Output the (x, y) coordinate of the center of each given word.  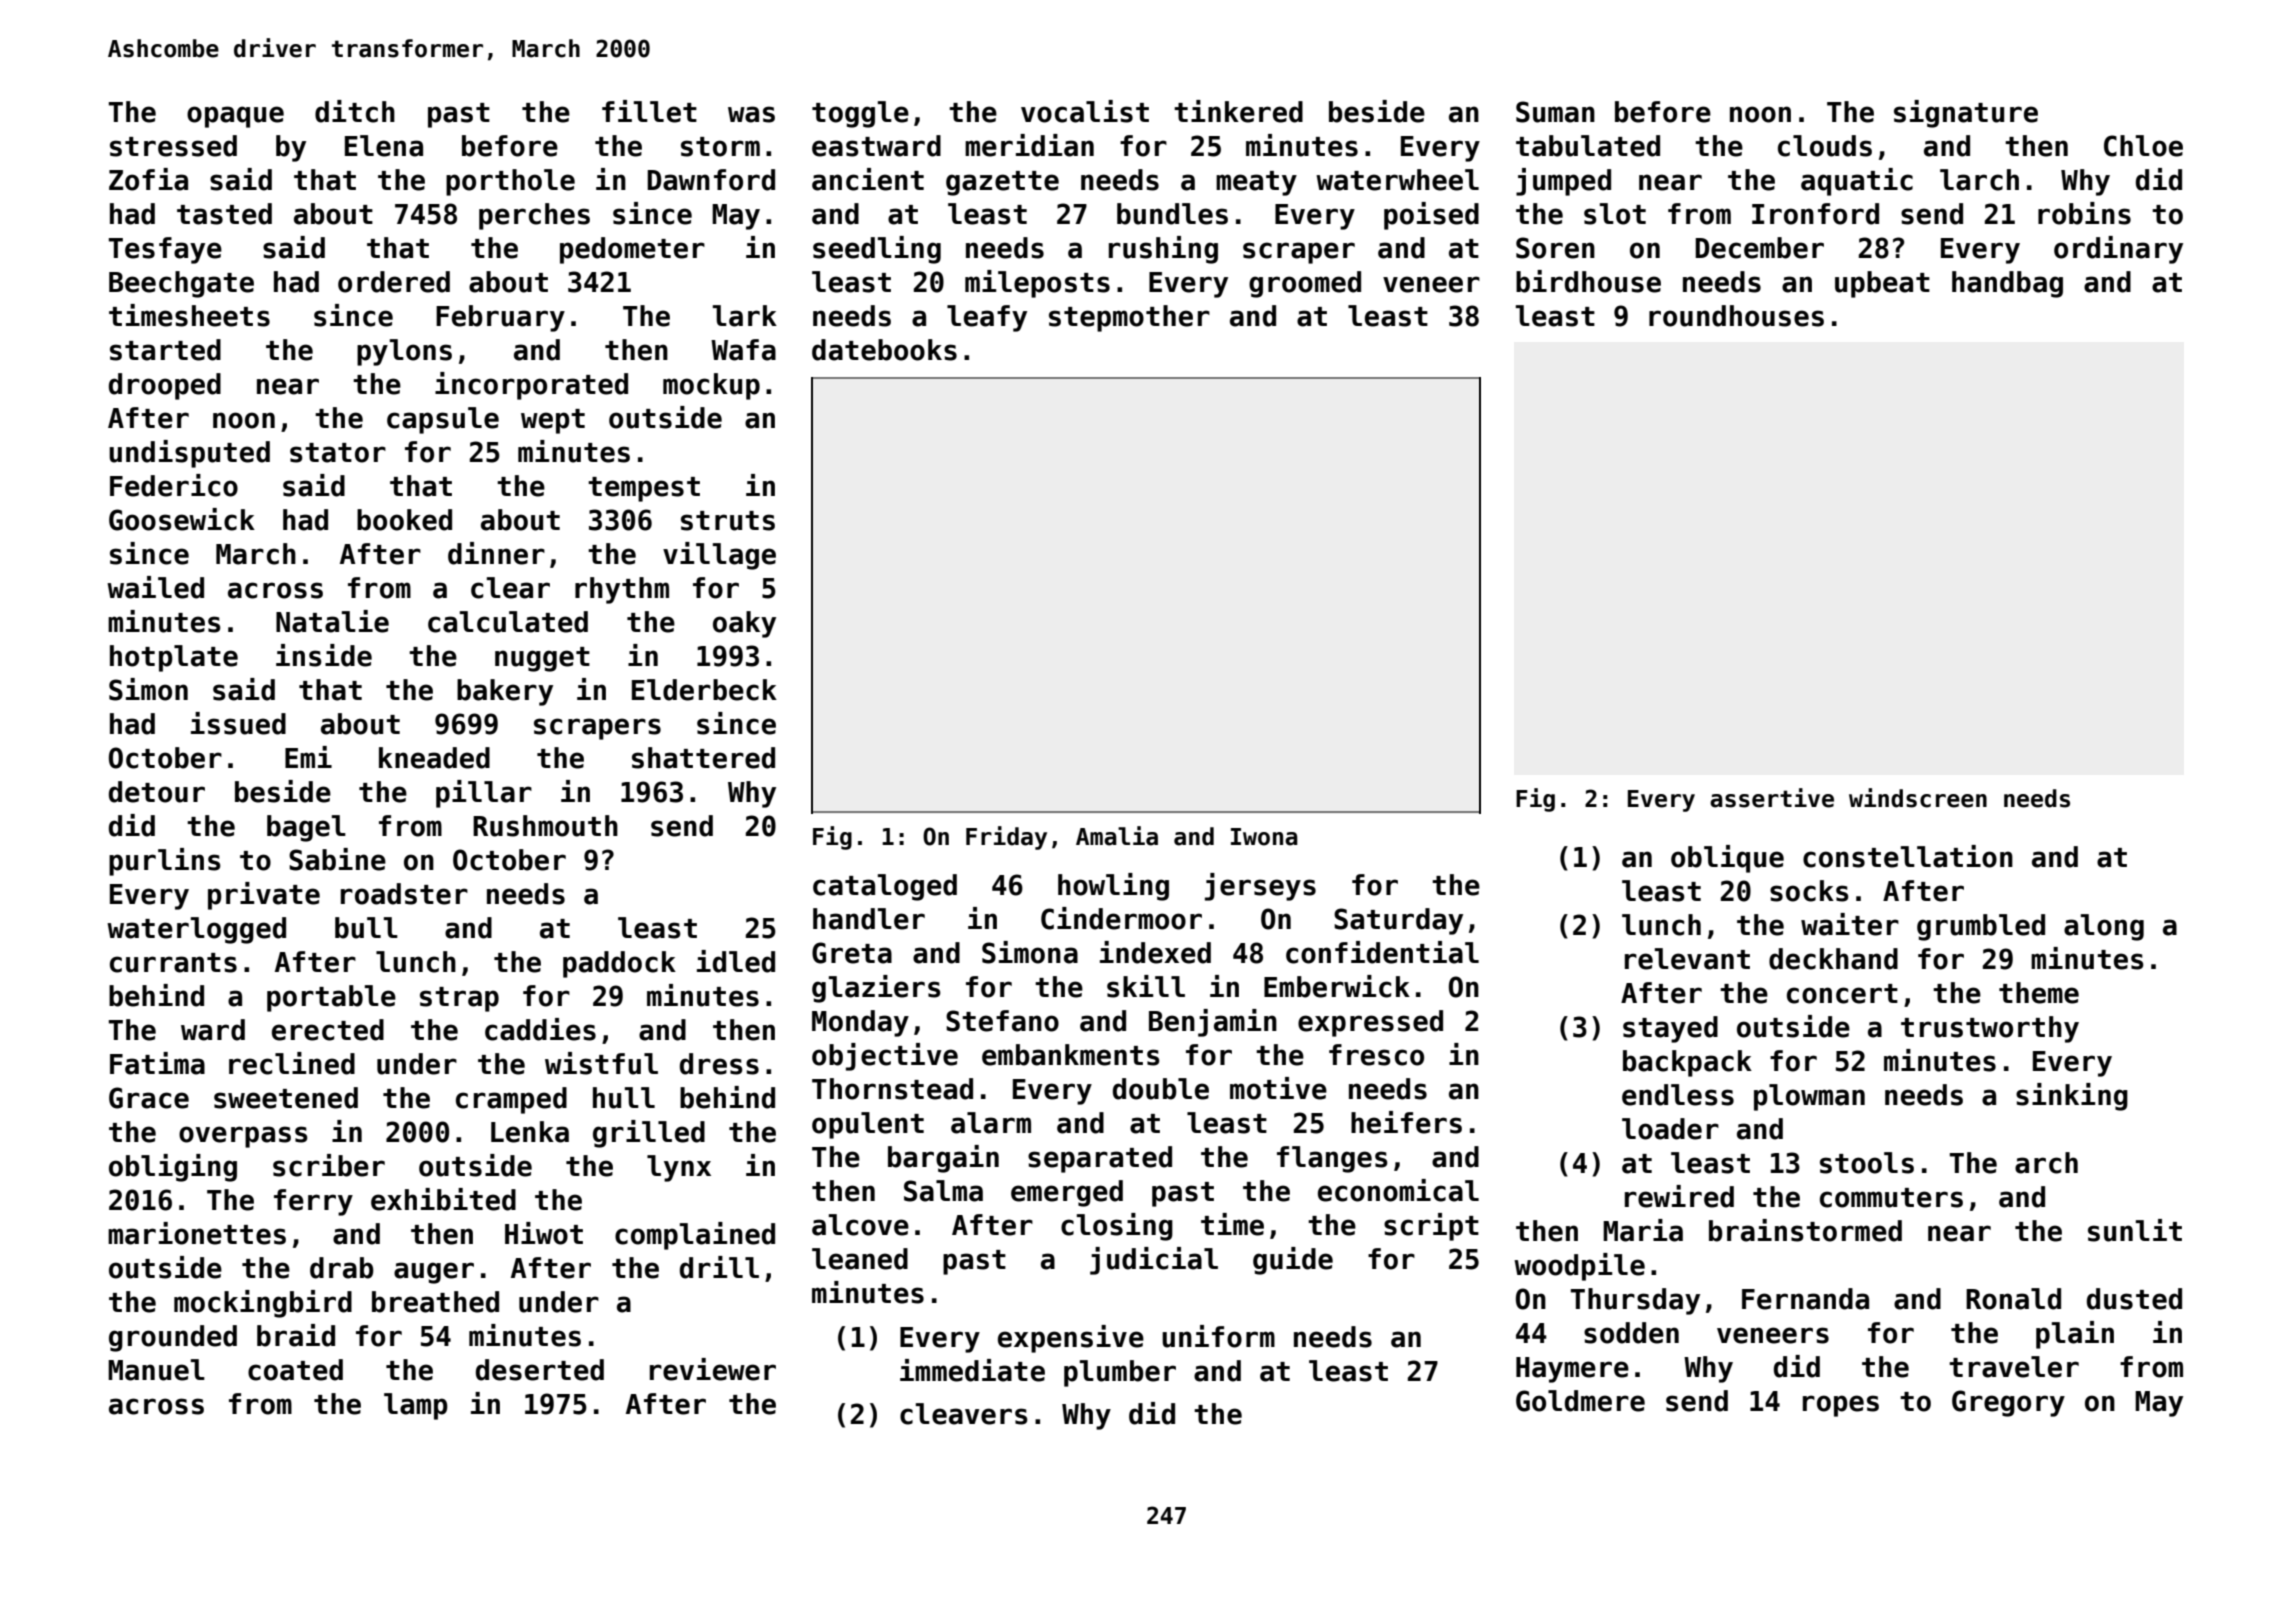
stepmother (1129, 318)
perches (534, 216)
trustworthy (1990, 1029)
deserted (540, 1370)
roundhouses (1736, 316)
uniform (1218, 1336)
